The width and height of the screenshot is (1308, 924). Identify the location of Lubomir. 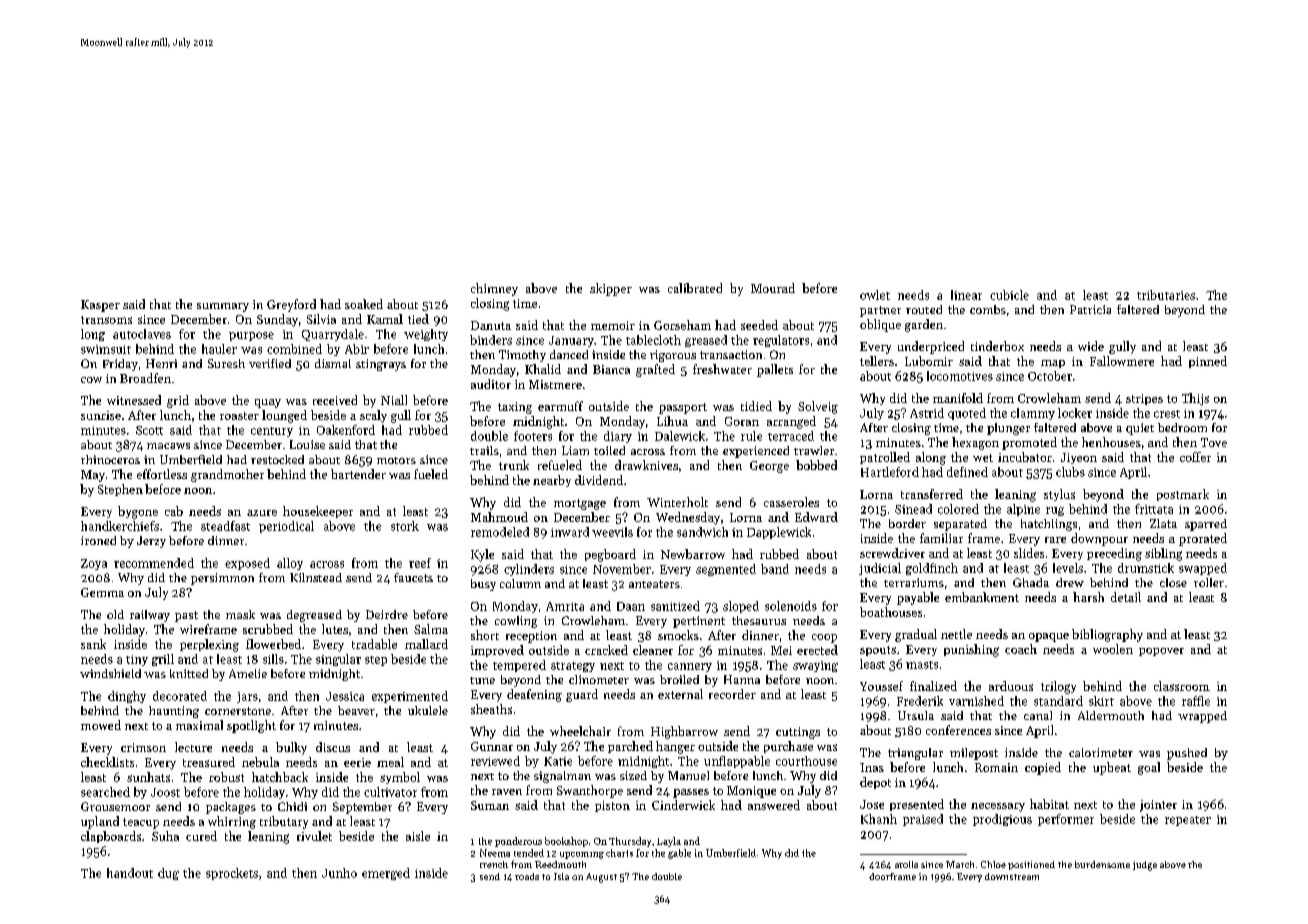
(929, 361).
